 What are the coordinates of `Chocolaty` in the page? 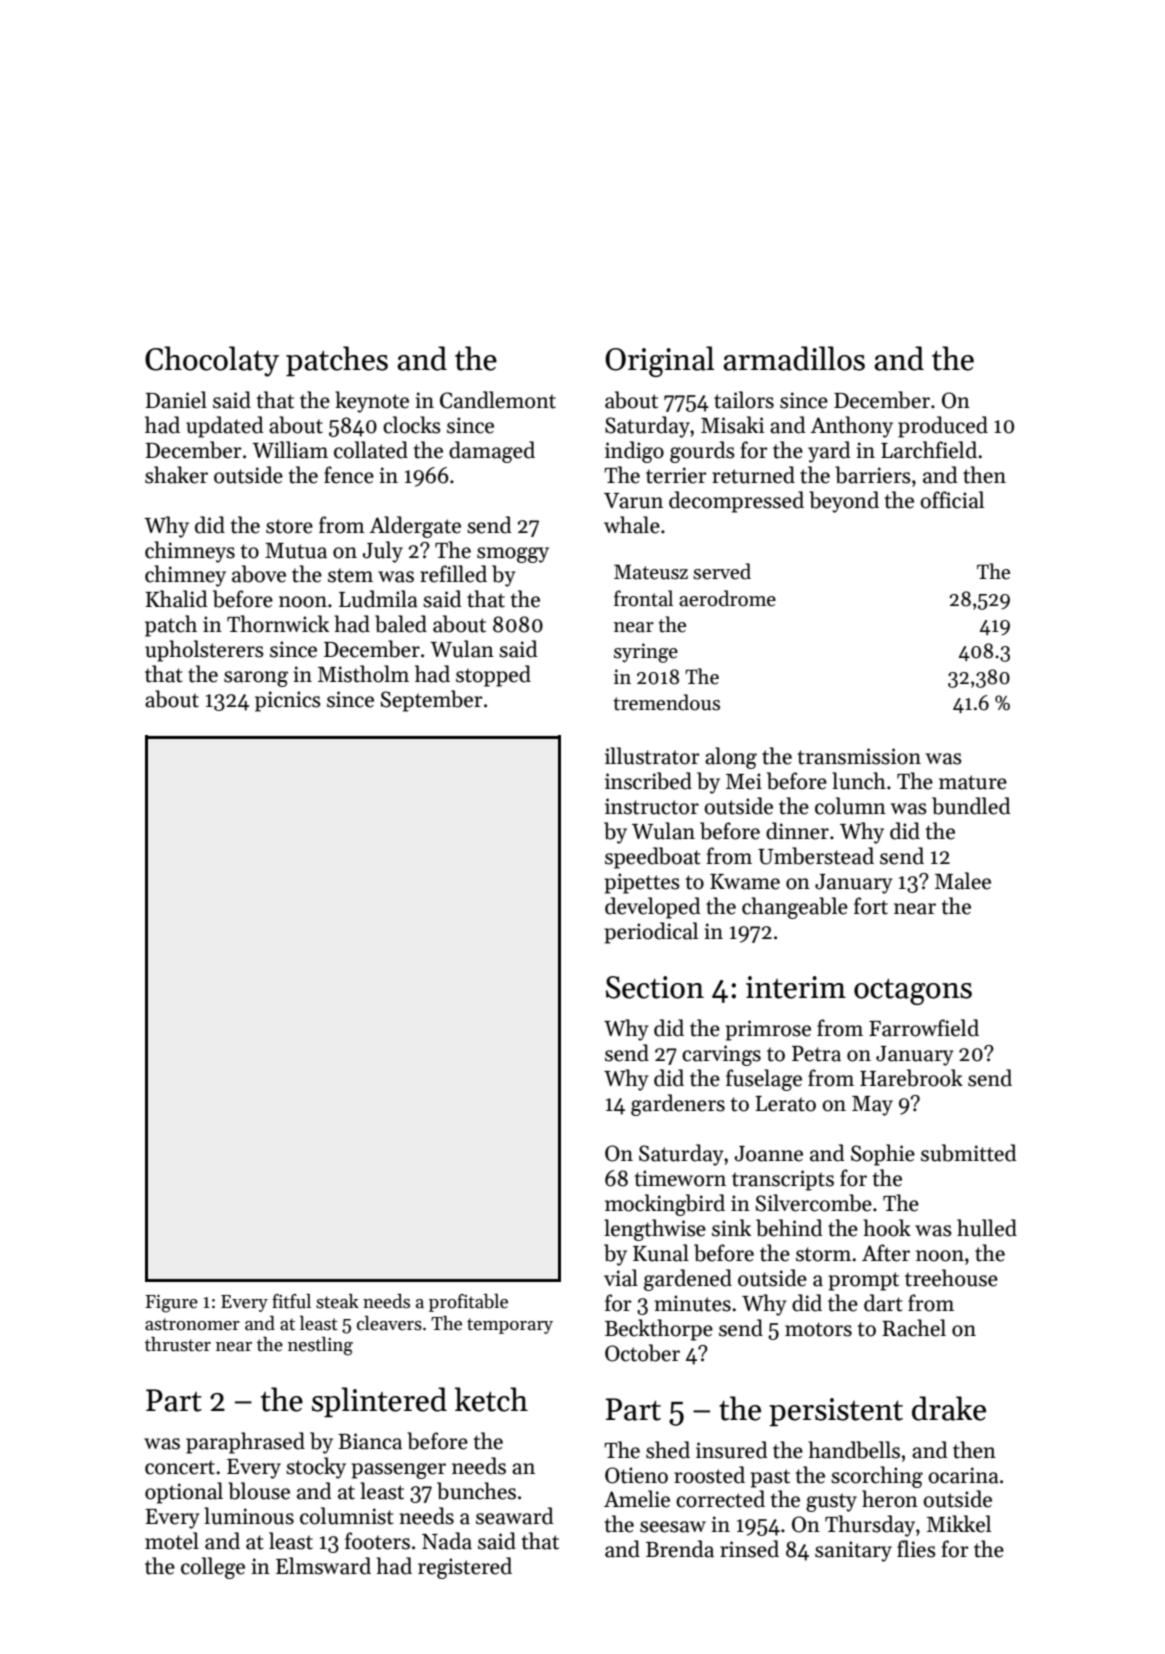 It's located at (212, 361).
